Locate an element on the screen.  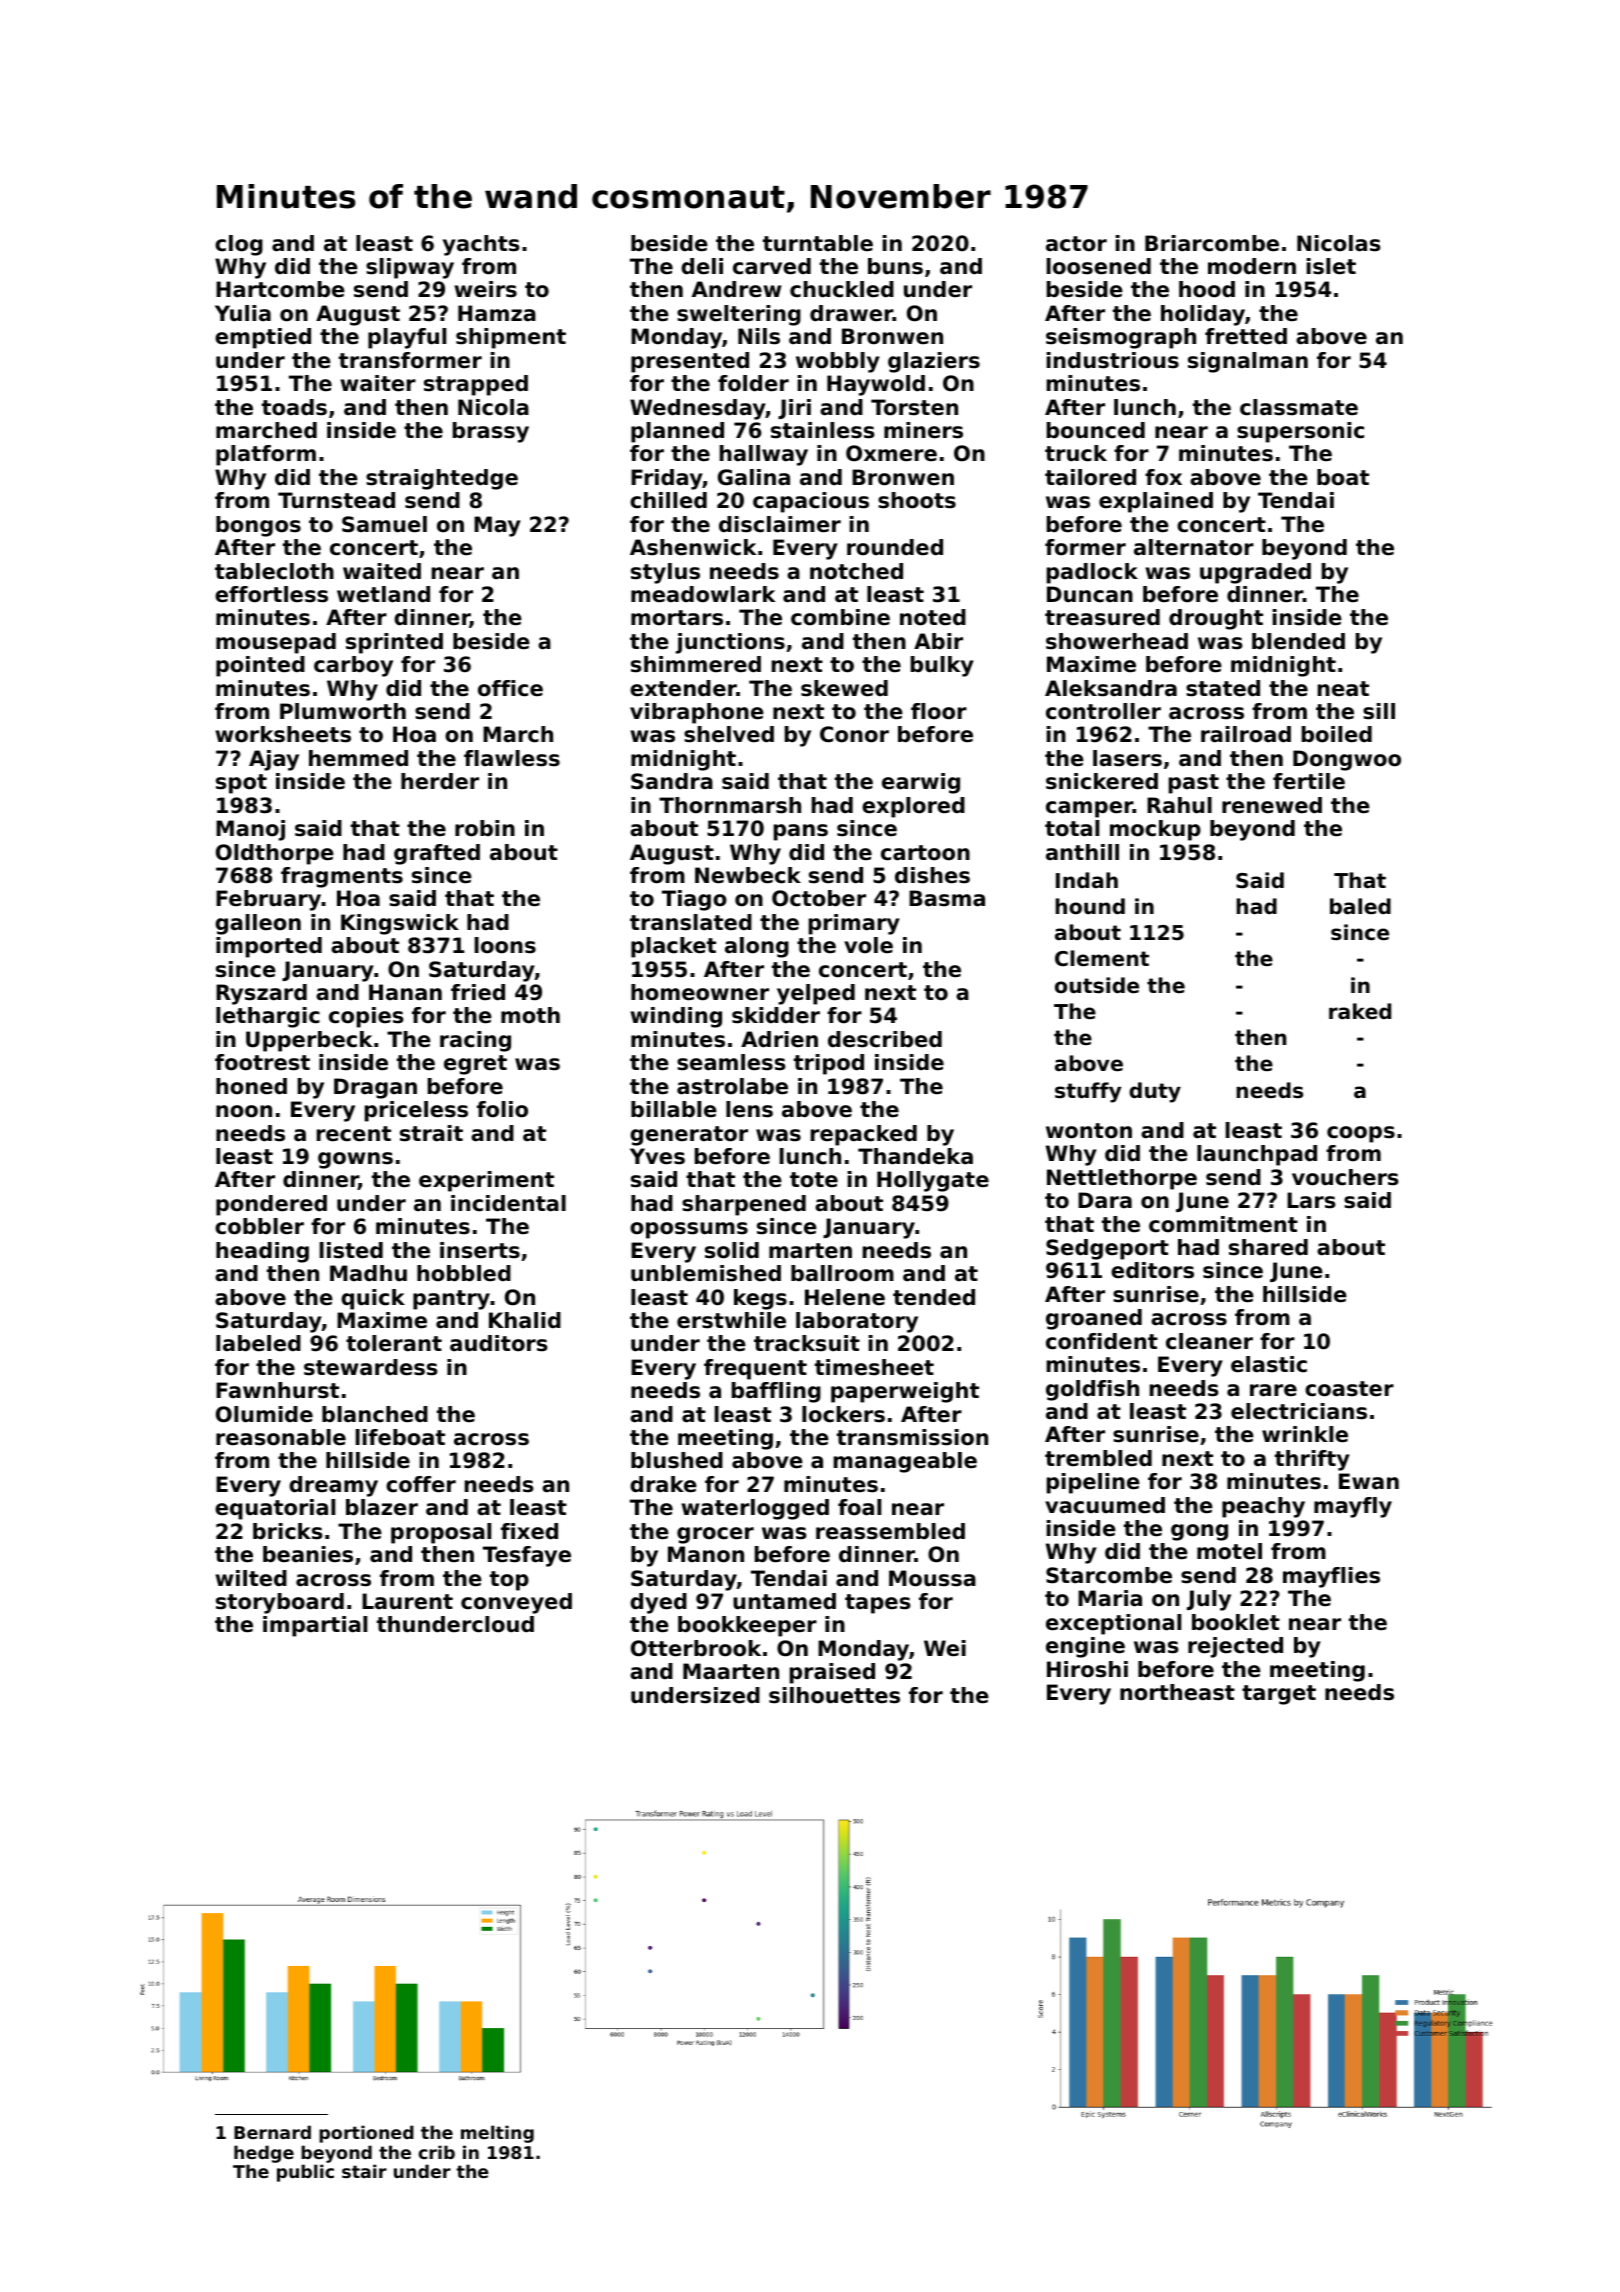
Tiago is located at coordinates (694, 900).
